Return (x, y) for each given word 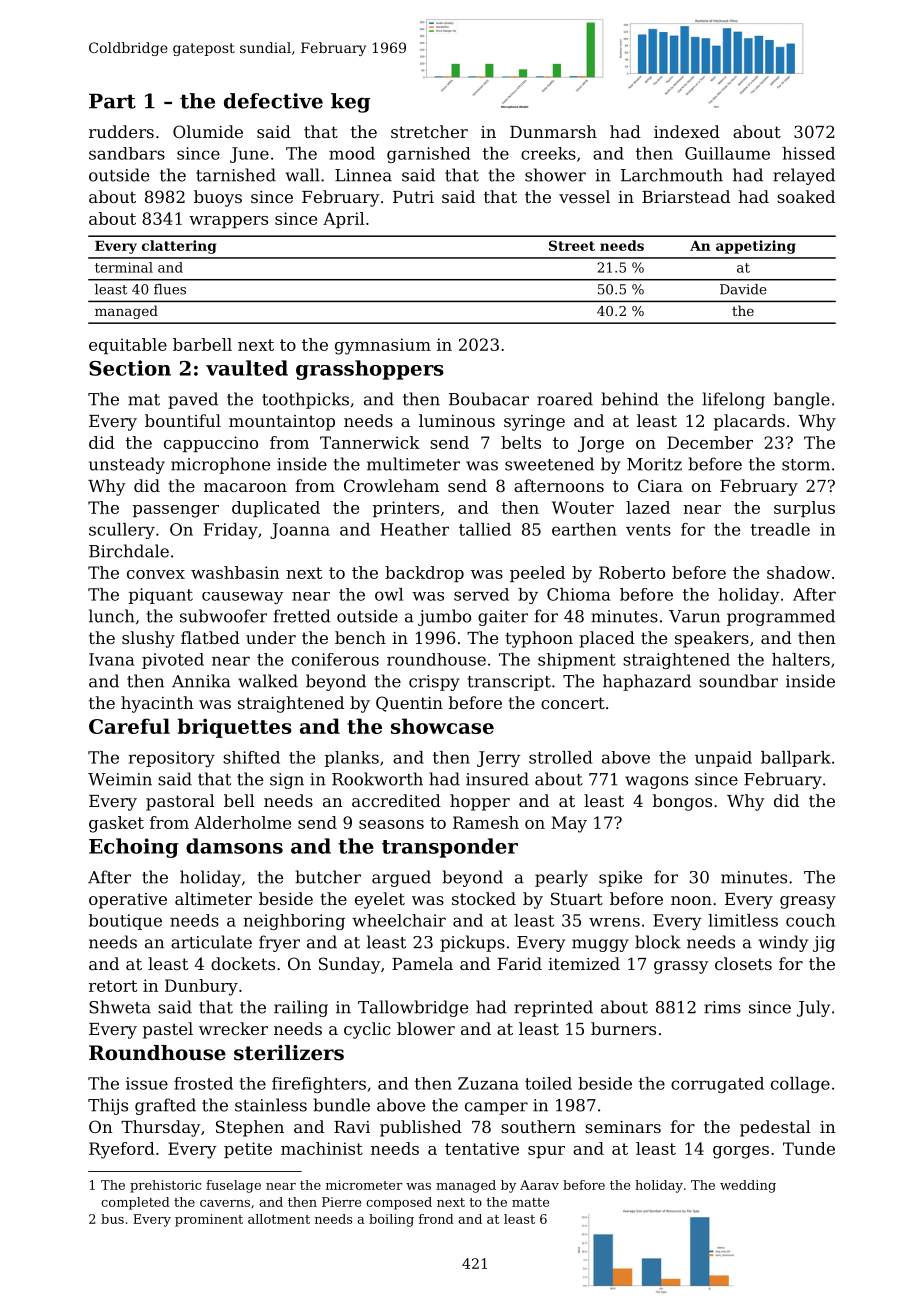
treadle (780, 529)
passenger (176, 511)
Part (112, 101)
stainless (271, 1105)
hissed (808, 153)
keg (350, 103)
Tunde (809, 1148)
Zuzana (488, 1083)
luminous (457, 420)
